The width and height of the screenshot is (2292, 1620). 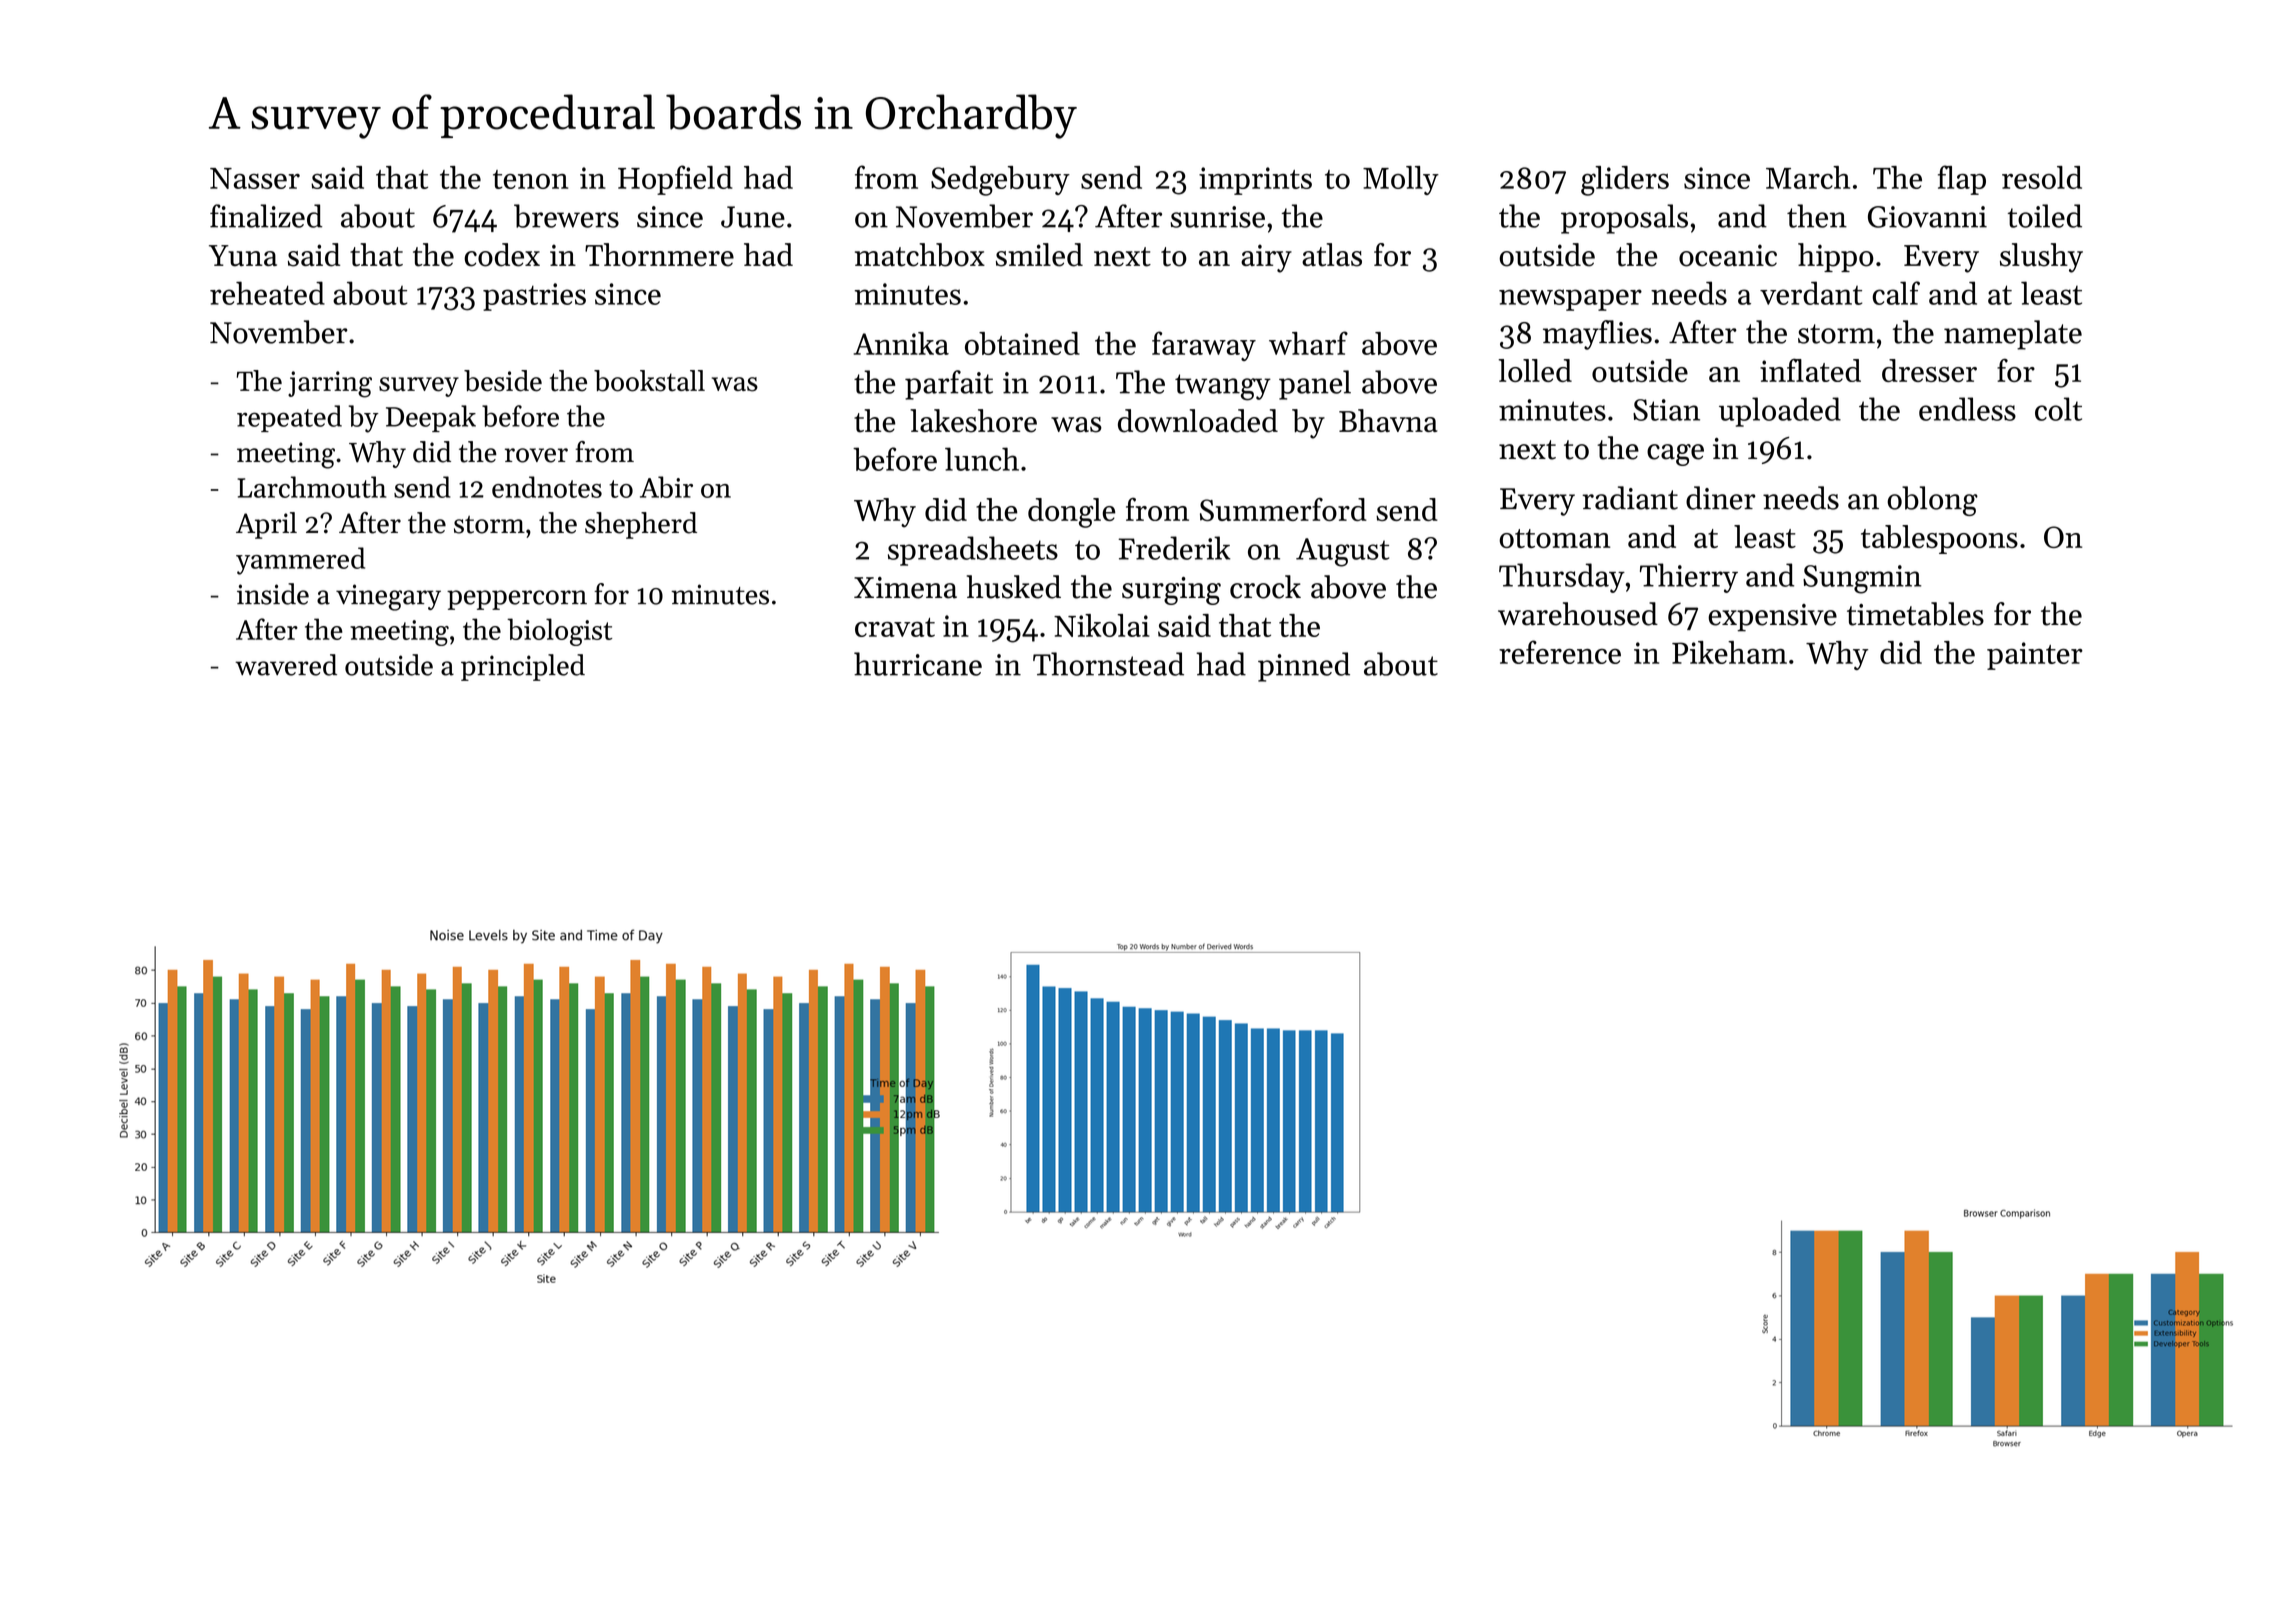 What do you see at coordinates (649, 381) in the screenshot?
I see `bookstall` at bounding box center [649, 381].
